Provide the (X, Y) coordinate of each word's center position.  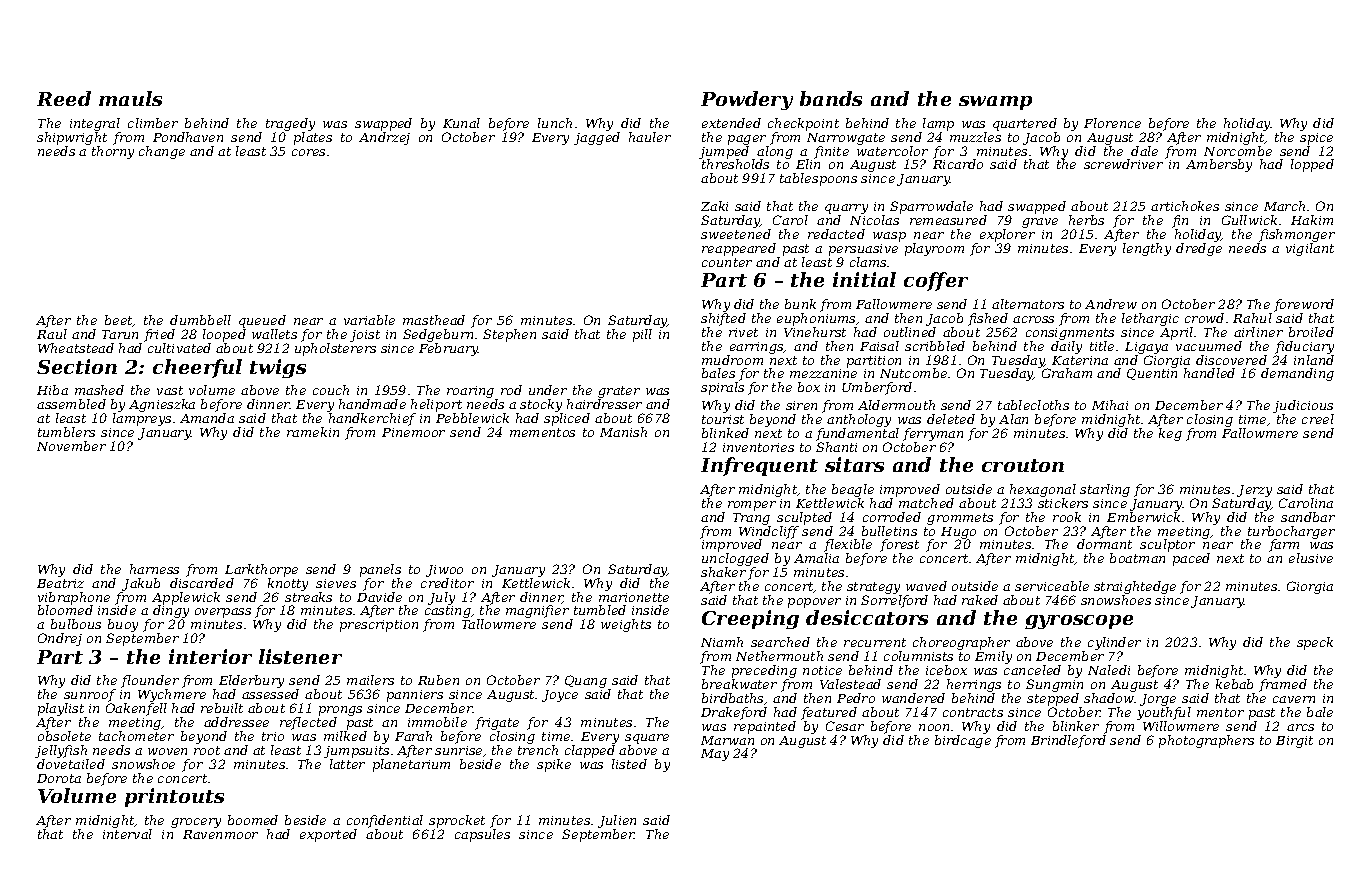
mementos (542, 432)
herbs (1086, 220)
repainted (765, 727)
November (71, 446)
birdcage (963, 741)
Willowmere (1181, 726)
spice (1316, 139)
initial (864, 279)
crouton (1023, 465)
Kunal (461, 123)
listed (629, 764)
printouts (174, 797)
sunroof (90, 695)
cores (308, 152)
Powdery (747, 100)
